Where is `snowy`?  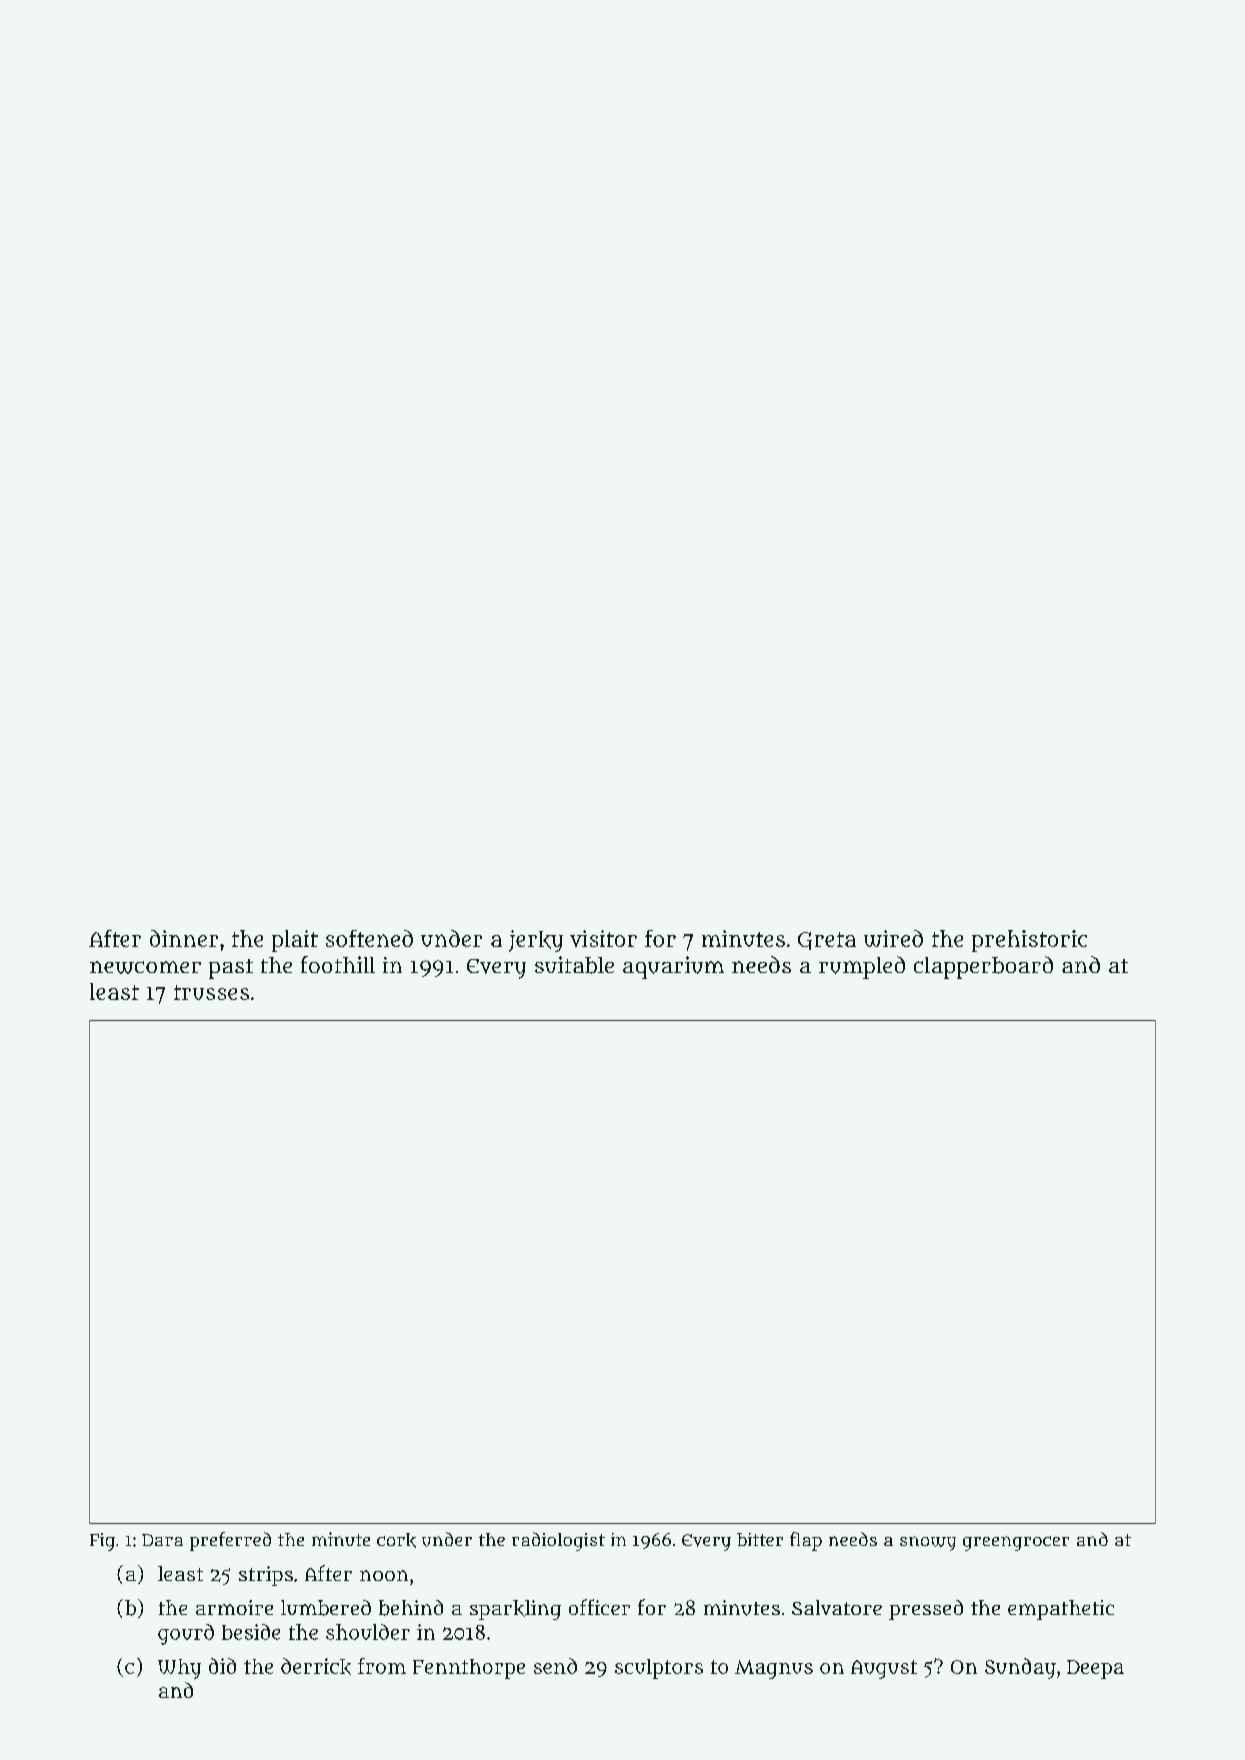 snowy is located at coordinates (928, 1543).
